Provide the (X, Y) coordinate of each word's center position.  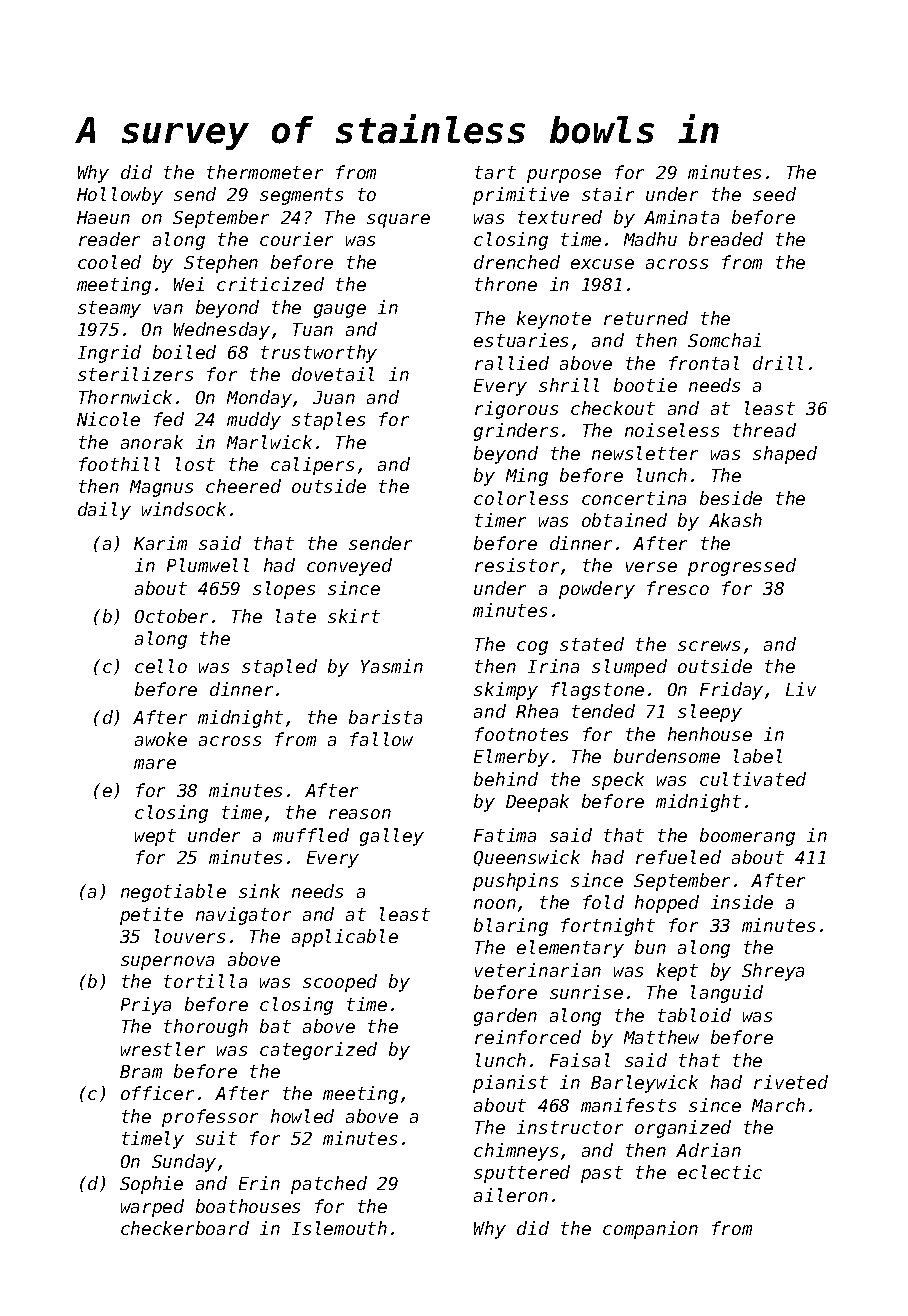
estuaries (521, 340)
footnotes (521, 734)
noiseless (672, 430)
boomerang (747, 837)
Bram (141, 1071)
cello (161, 666)
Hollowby (120, 196)
